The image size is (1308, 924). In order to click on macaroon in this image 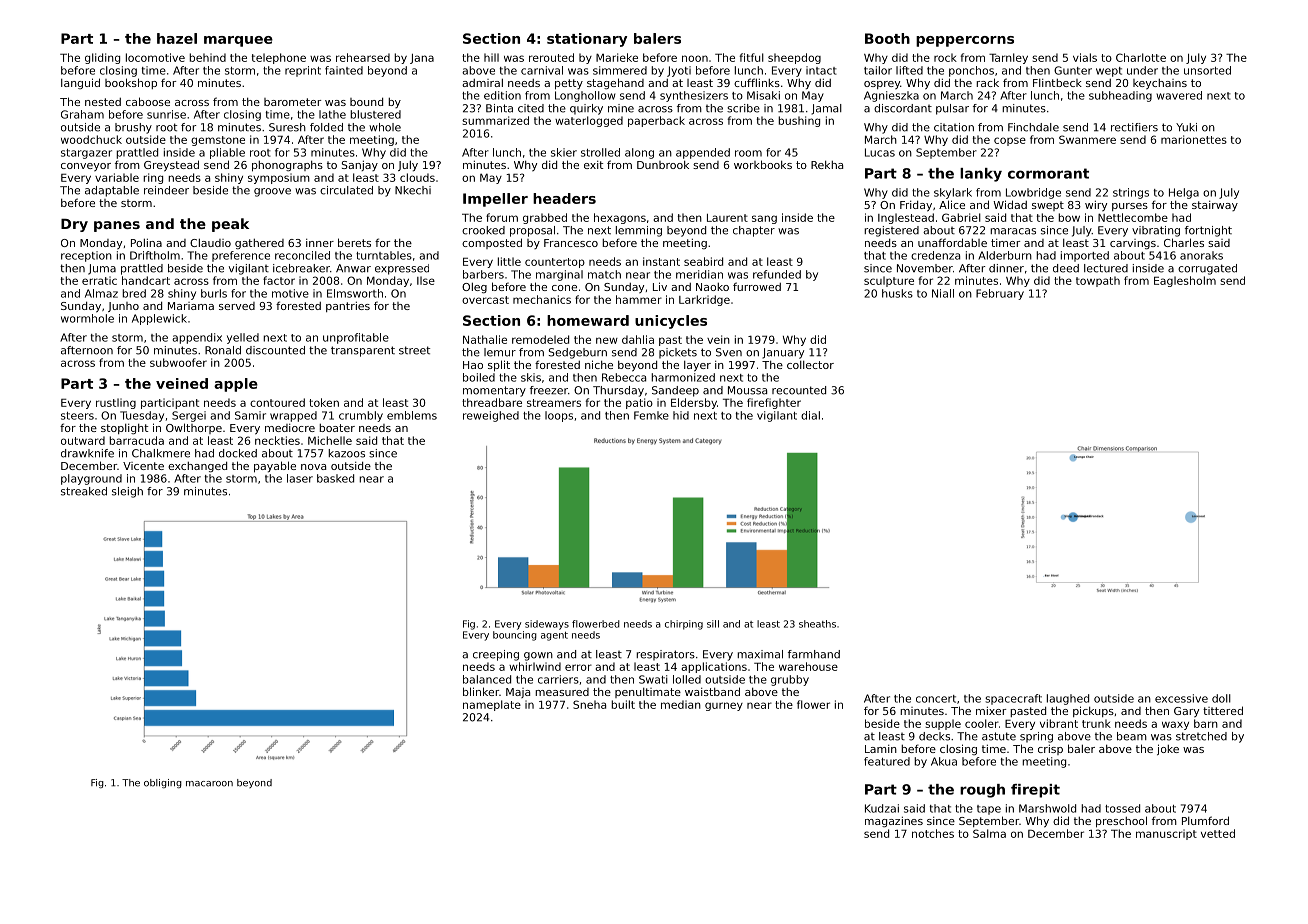, I will do `click(209, 784)`.
